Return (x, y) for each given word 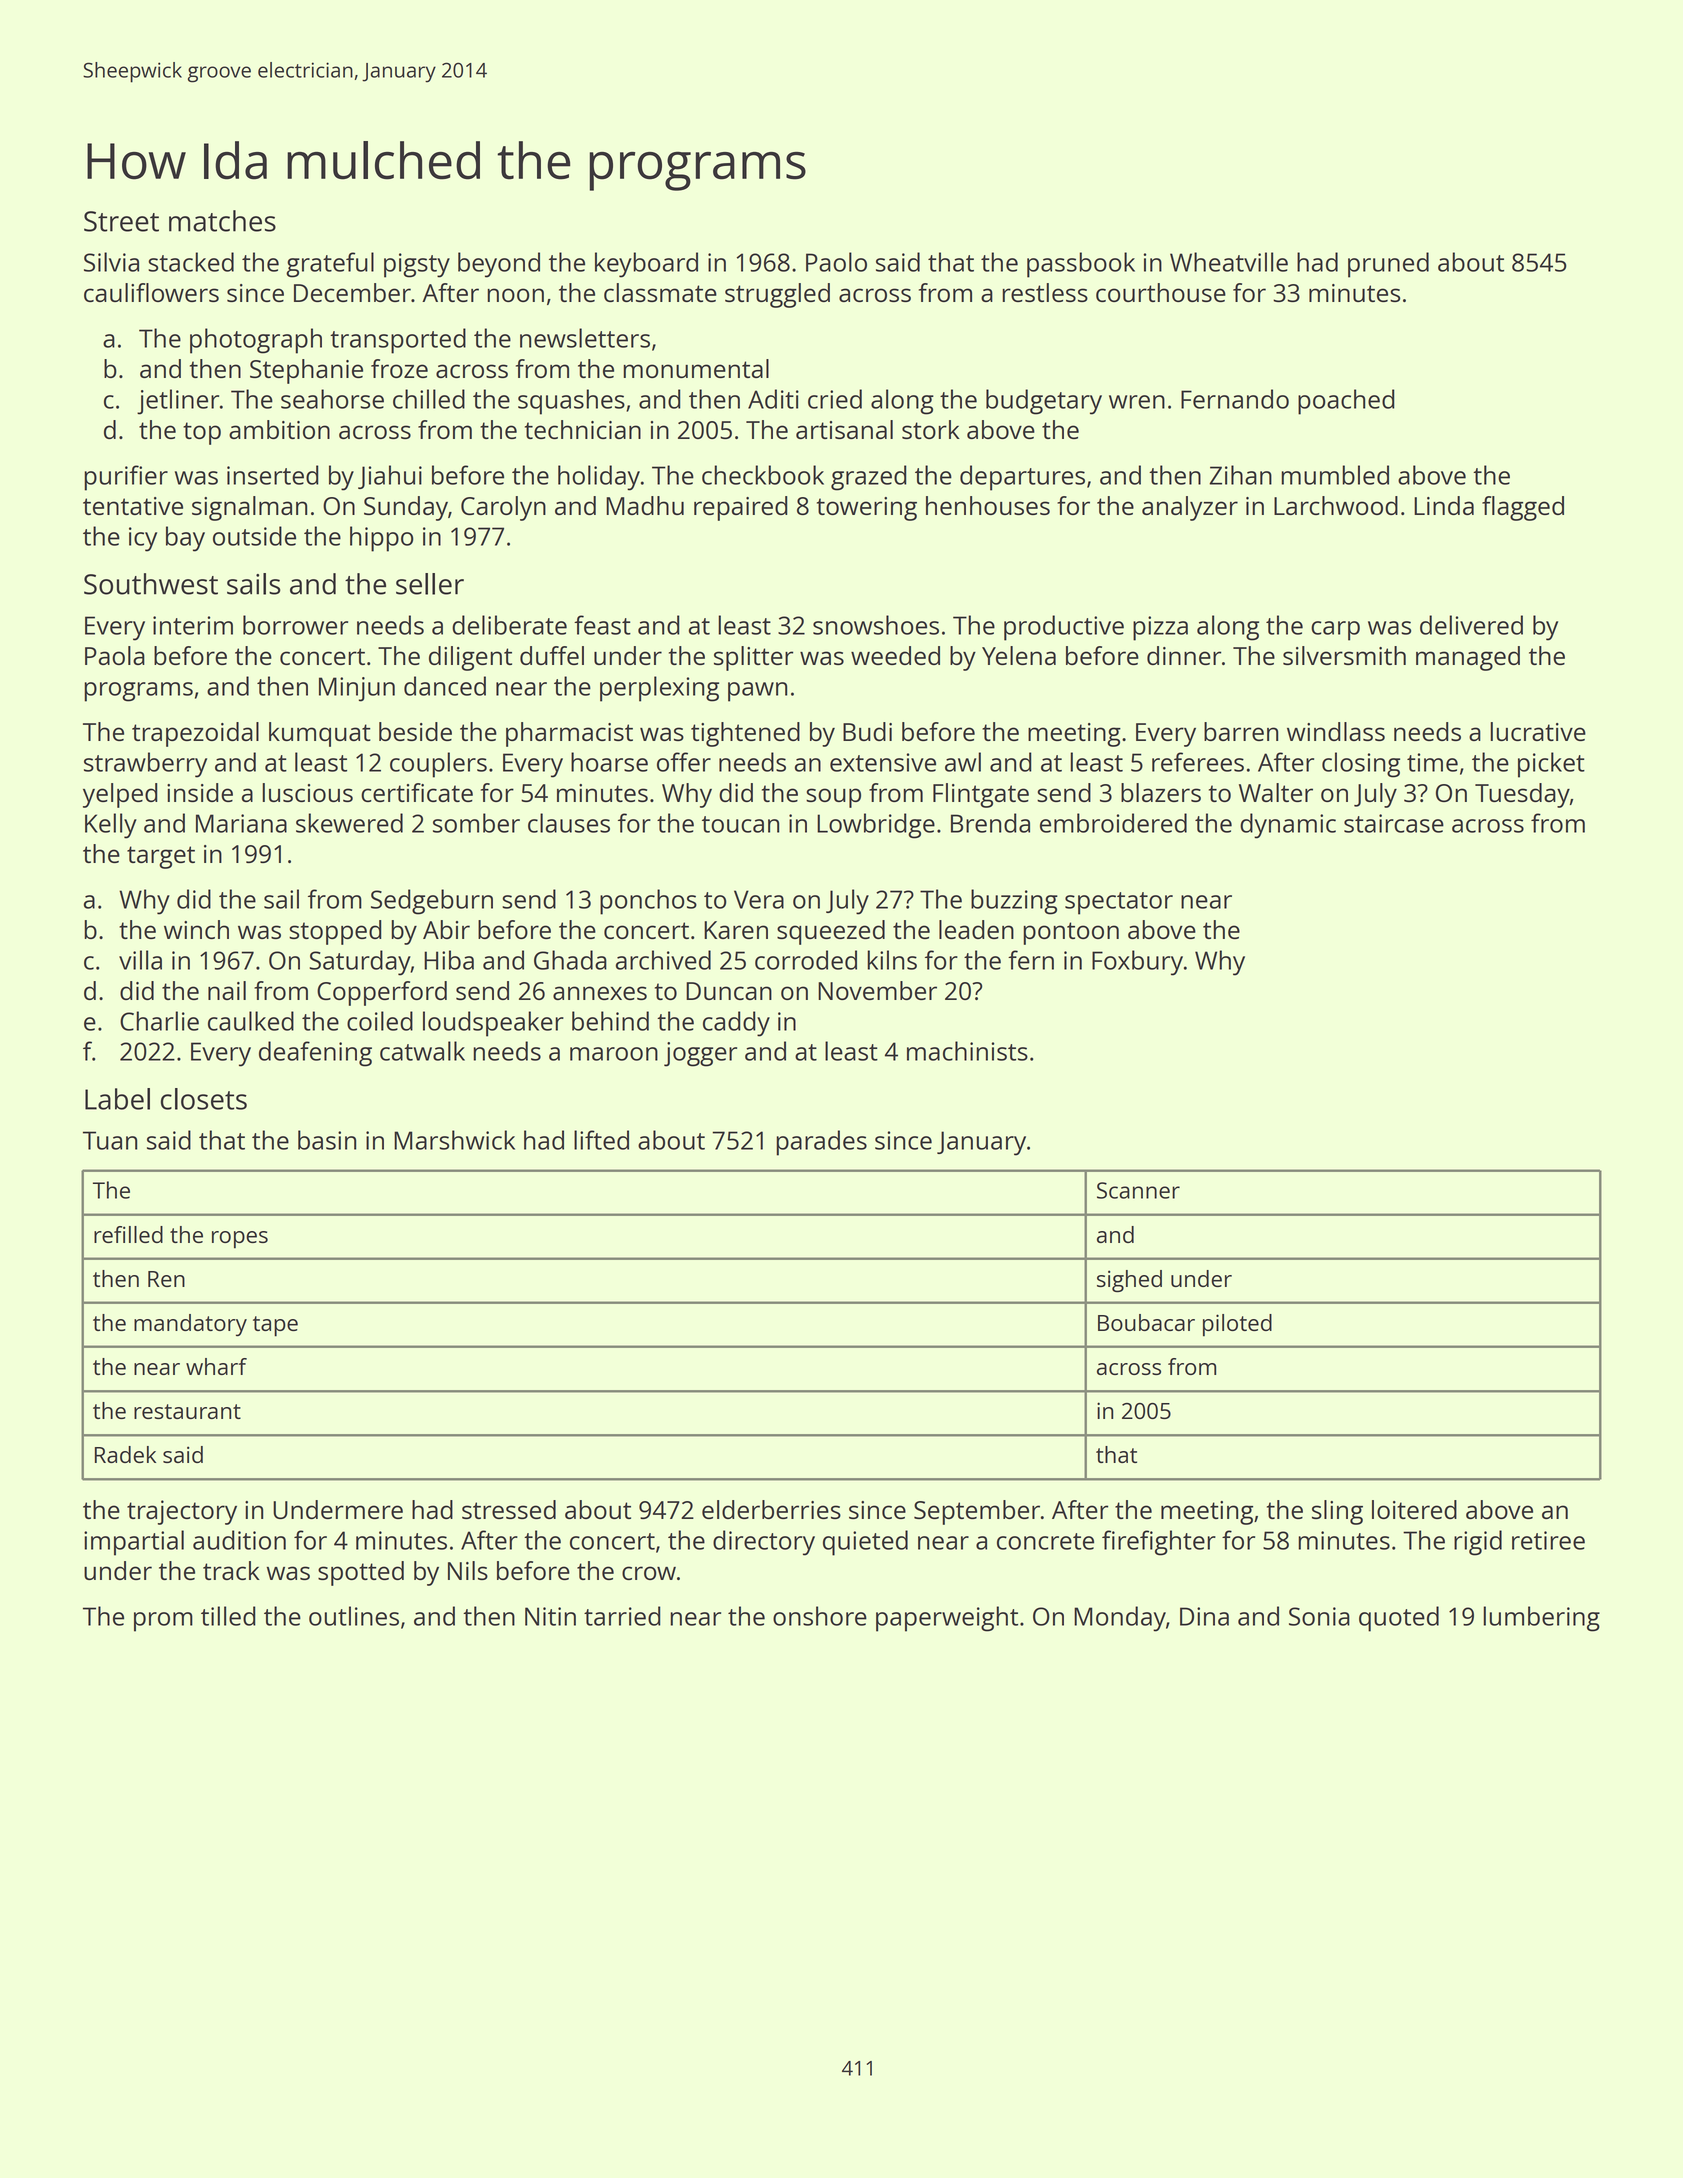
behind (610, 1021)
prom (163, 1622)
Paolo (836, 262)
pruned (1388, 265)
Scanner (1138, 1190)
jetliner (178, 402)
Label (117, 1099)
